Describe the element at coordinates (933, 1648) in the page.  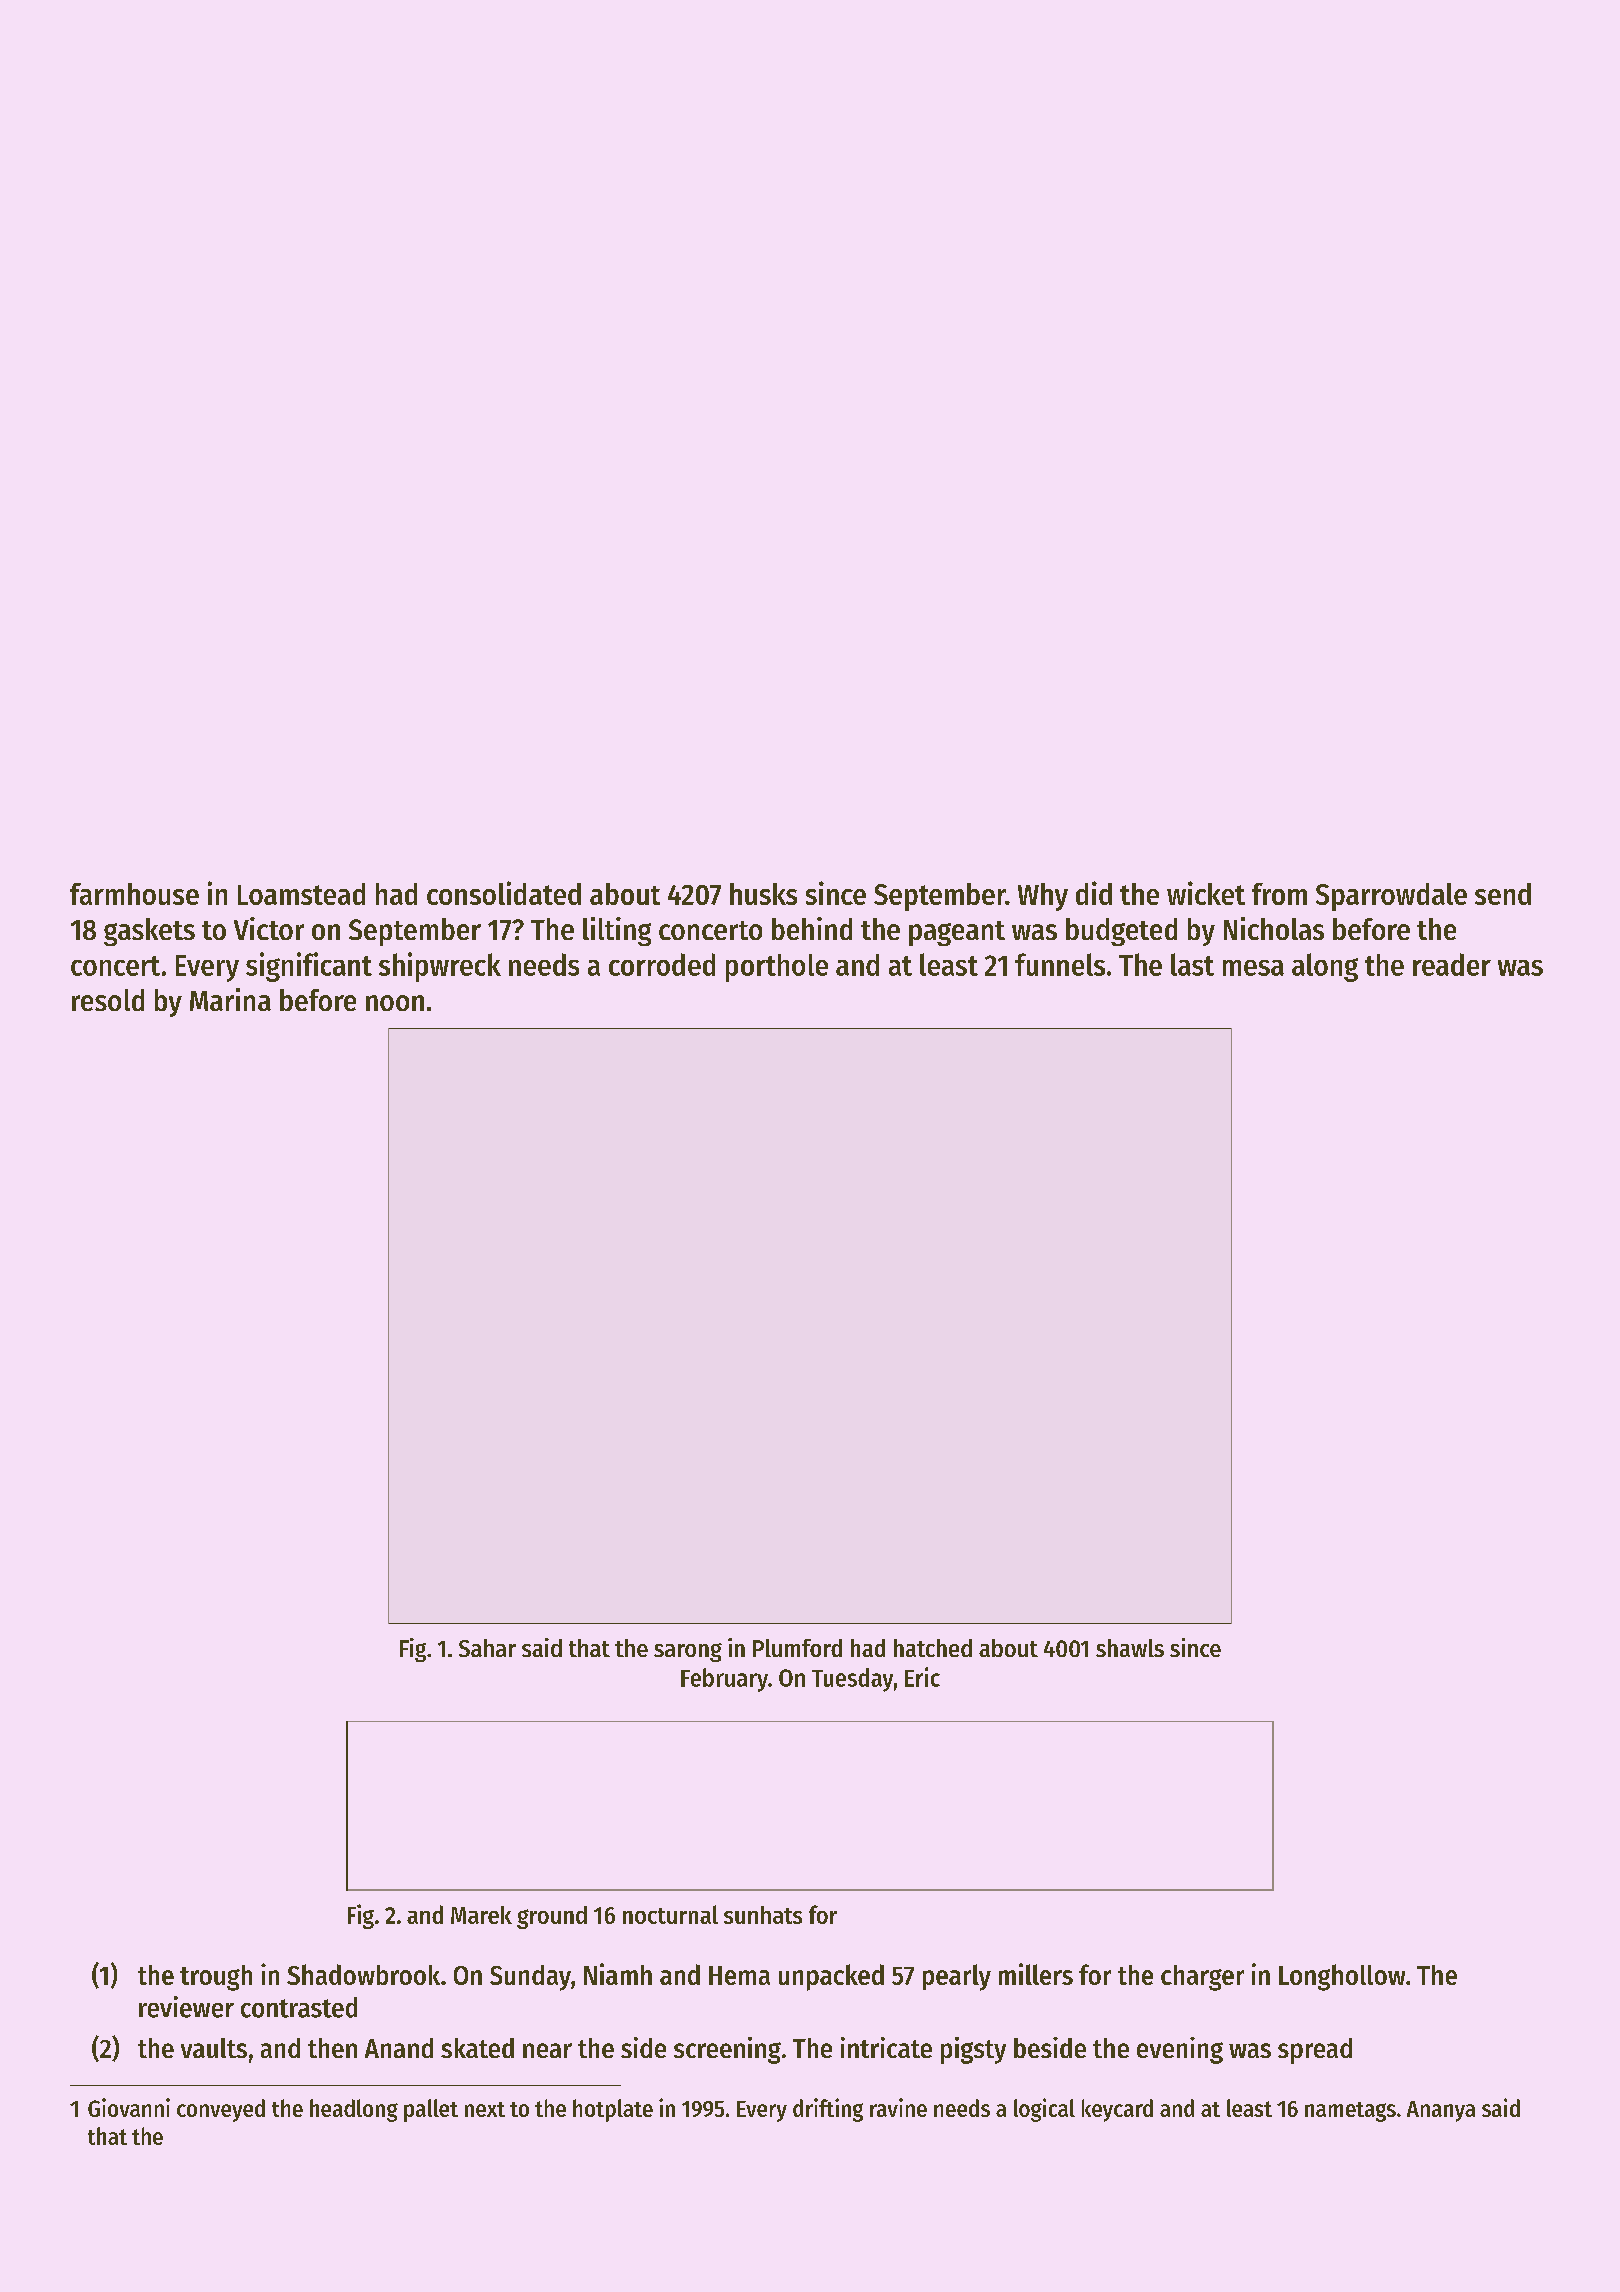
I see `hatched` at that location.
